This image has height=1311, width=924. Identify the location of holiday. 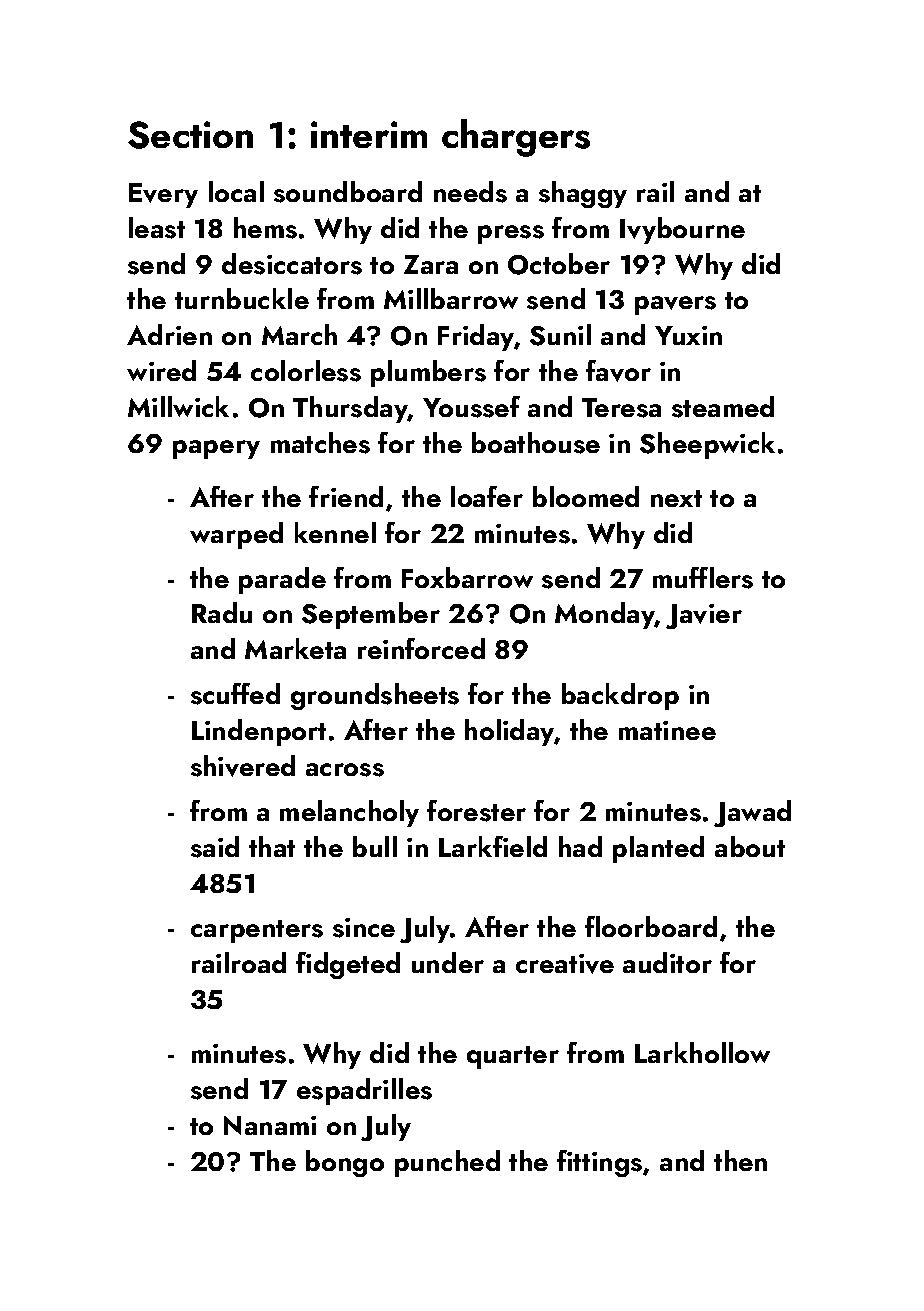
(510, 732).
